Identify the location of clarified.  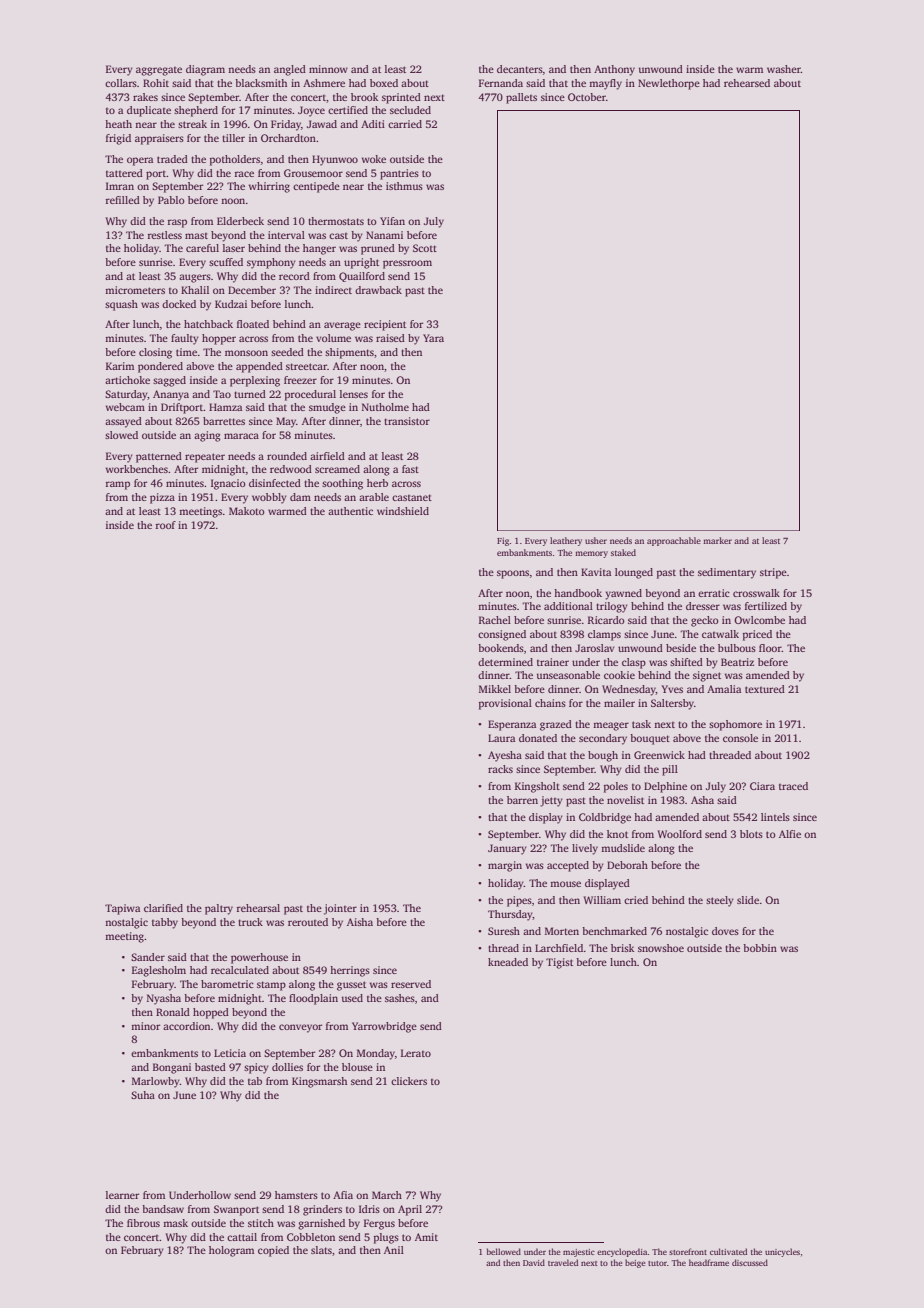
(163, 908).
